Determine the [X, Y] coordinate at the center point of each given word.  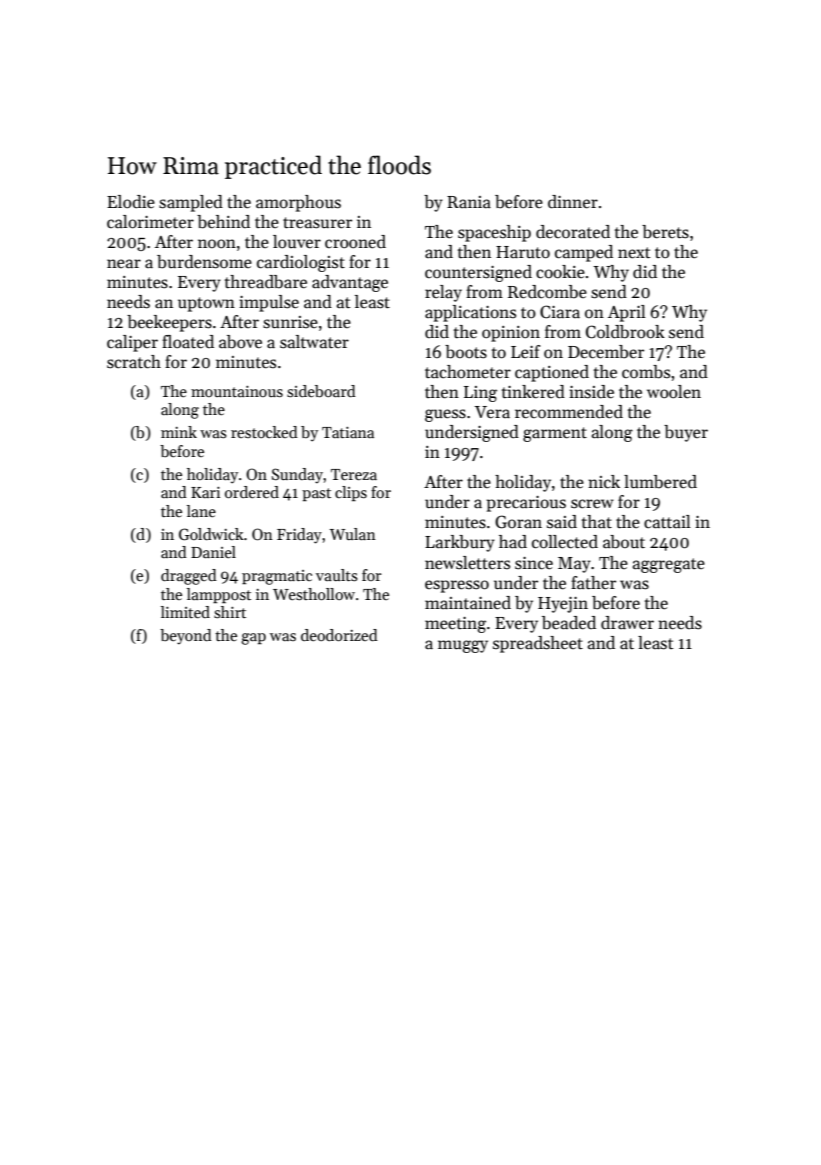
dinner [573, 202]
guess [445, 415]
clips [351, 493]
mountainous [237, 391]
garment [555, 434]
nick [604, 482]
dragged [189, 577]
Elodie [131, 202]
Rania [469, 202]
